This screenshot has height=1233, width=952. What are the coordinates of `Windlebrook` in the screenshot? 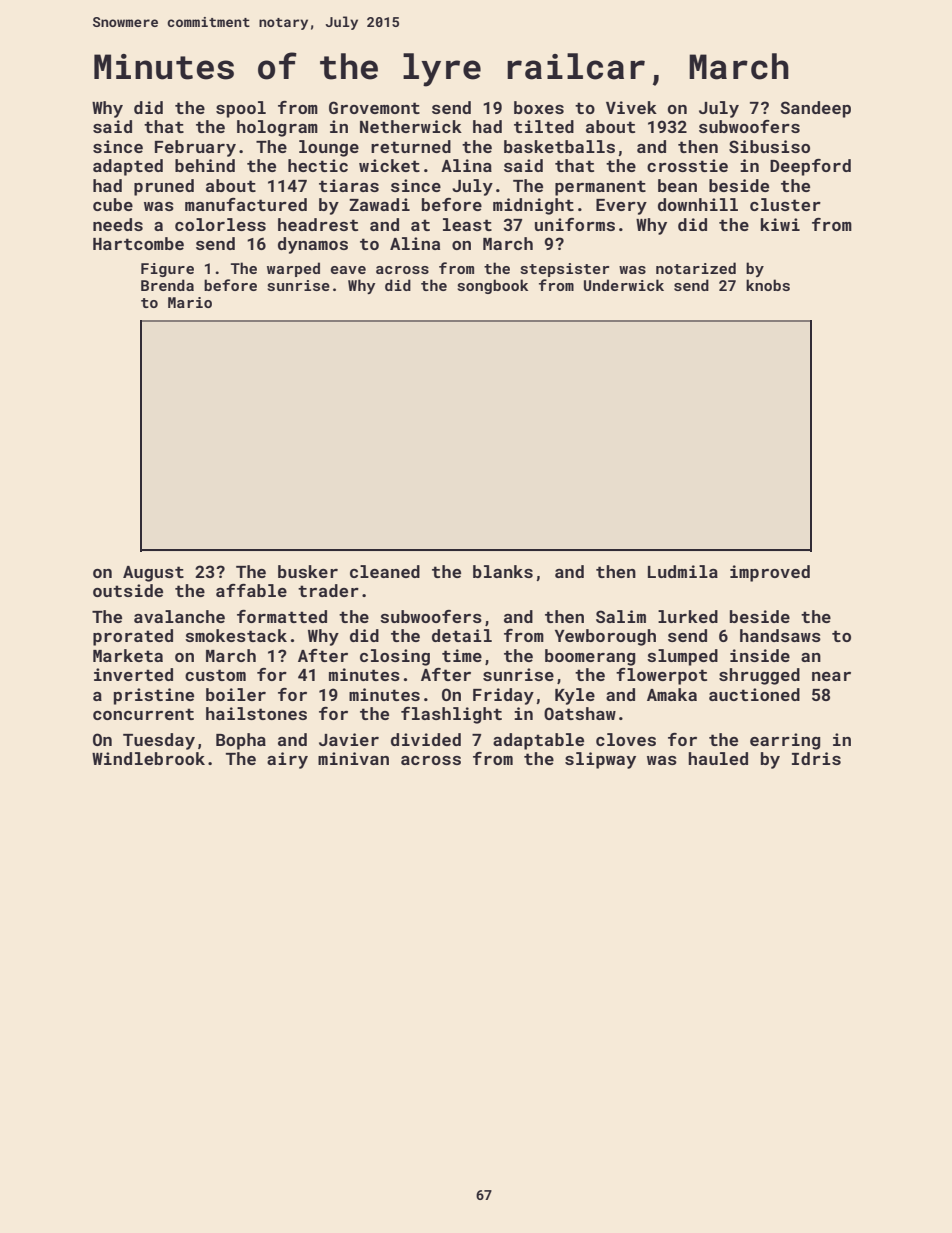 It's located at (148, 758).
